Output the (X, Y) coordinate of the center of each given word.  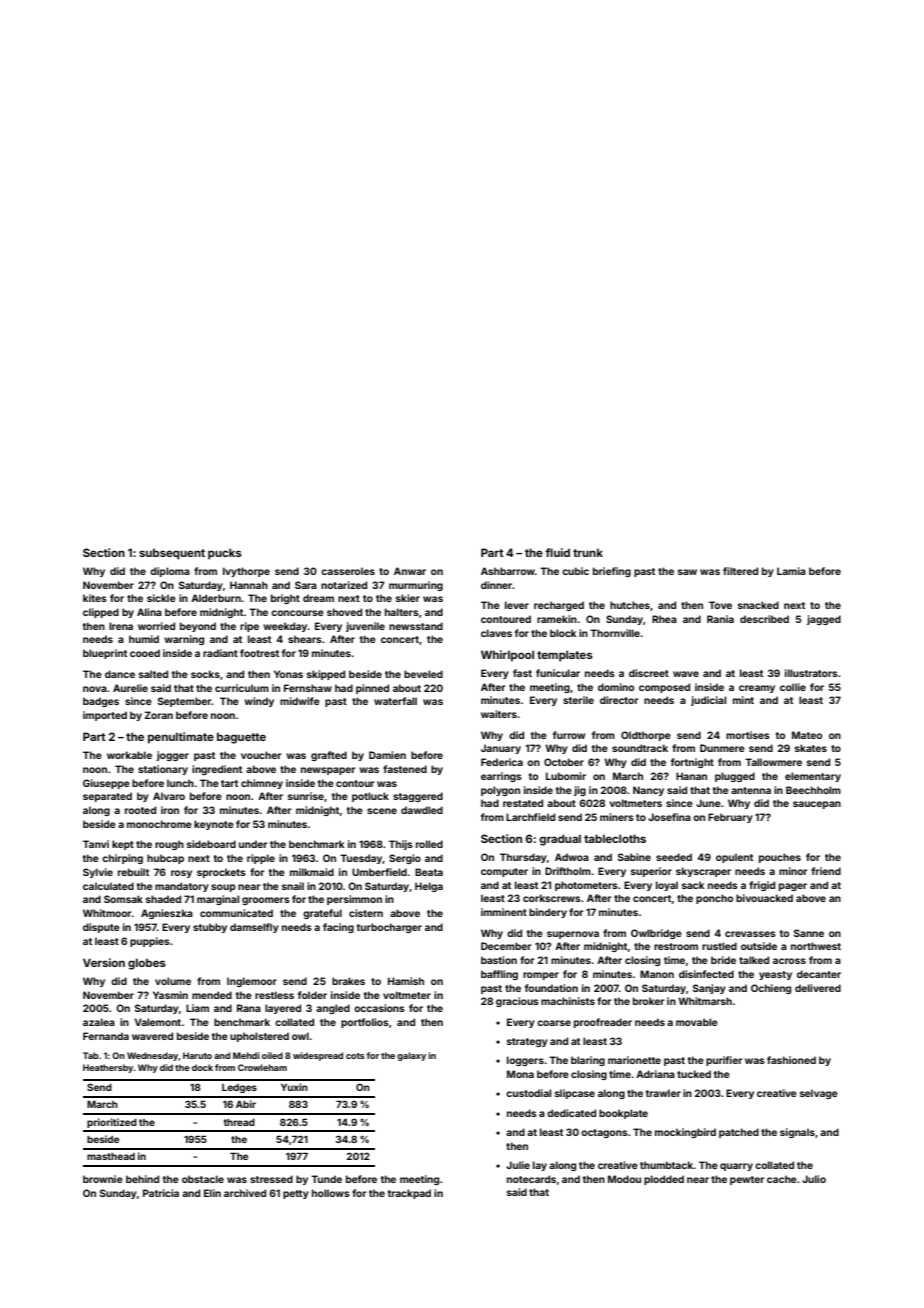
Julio (814, 1179)
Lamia (791, 571)
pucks (225, 554)
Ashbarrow (508, 571)
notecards (531, 1179)
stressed (271, 1179)
